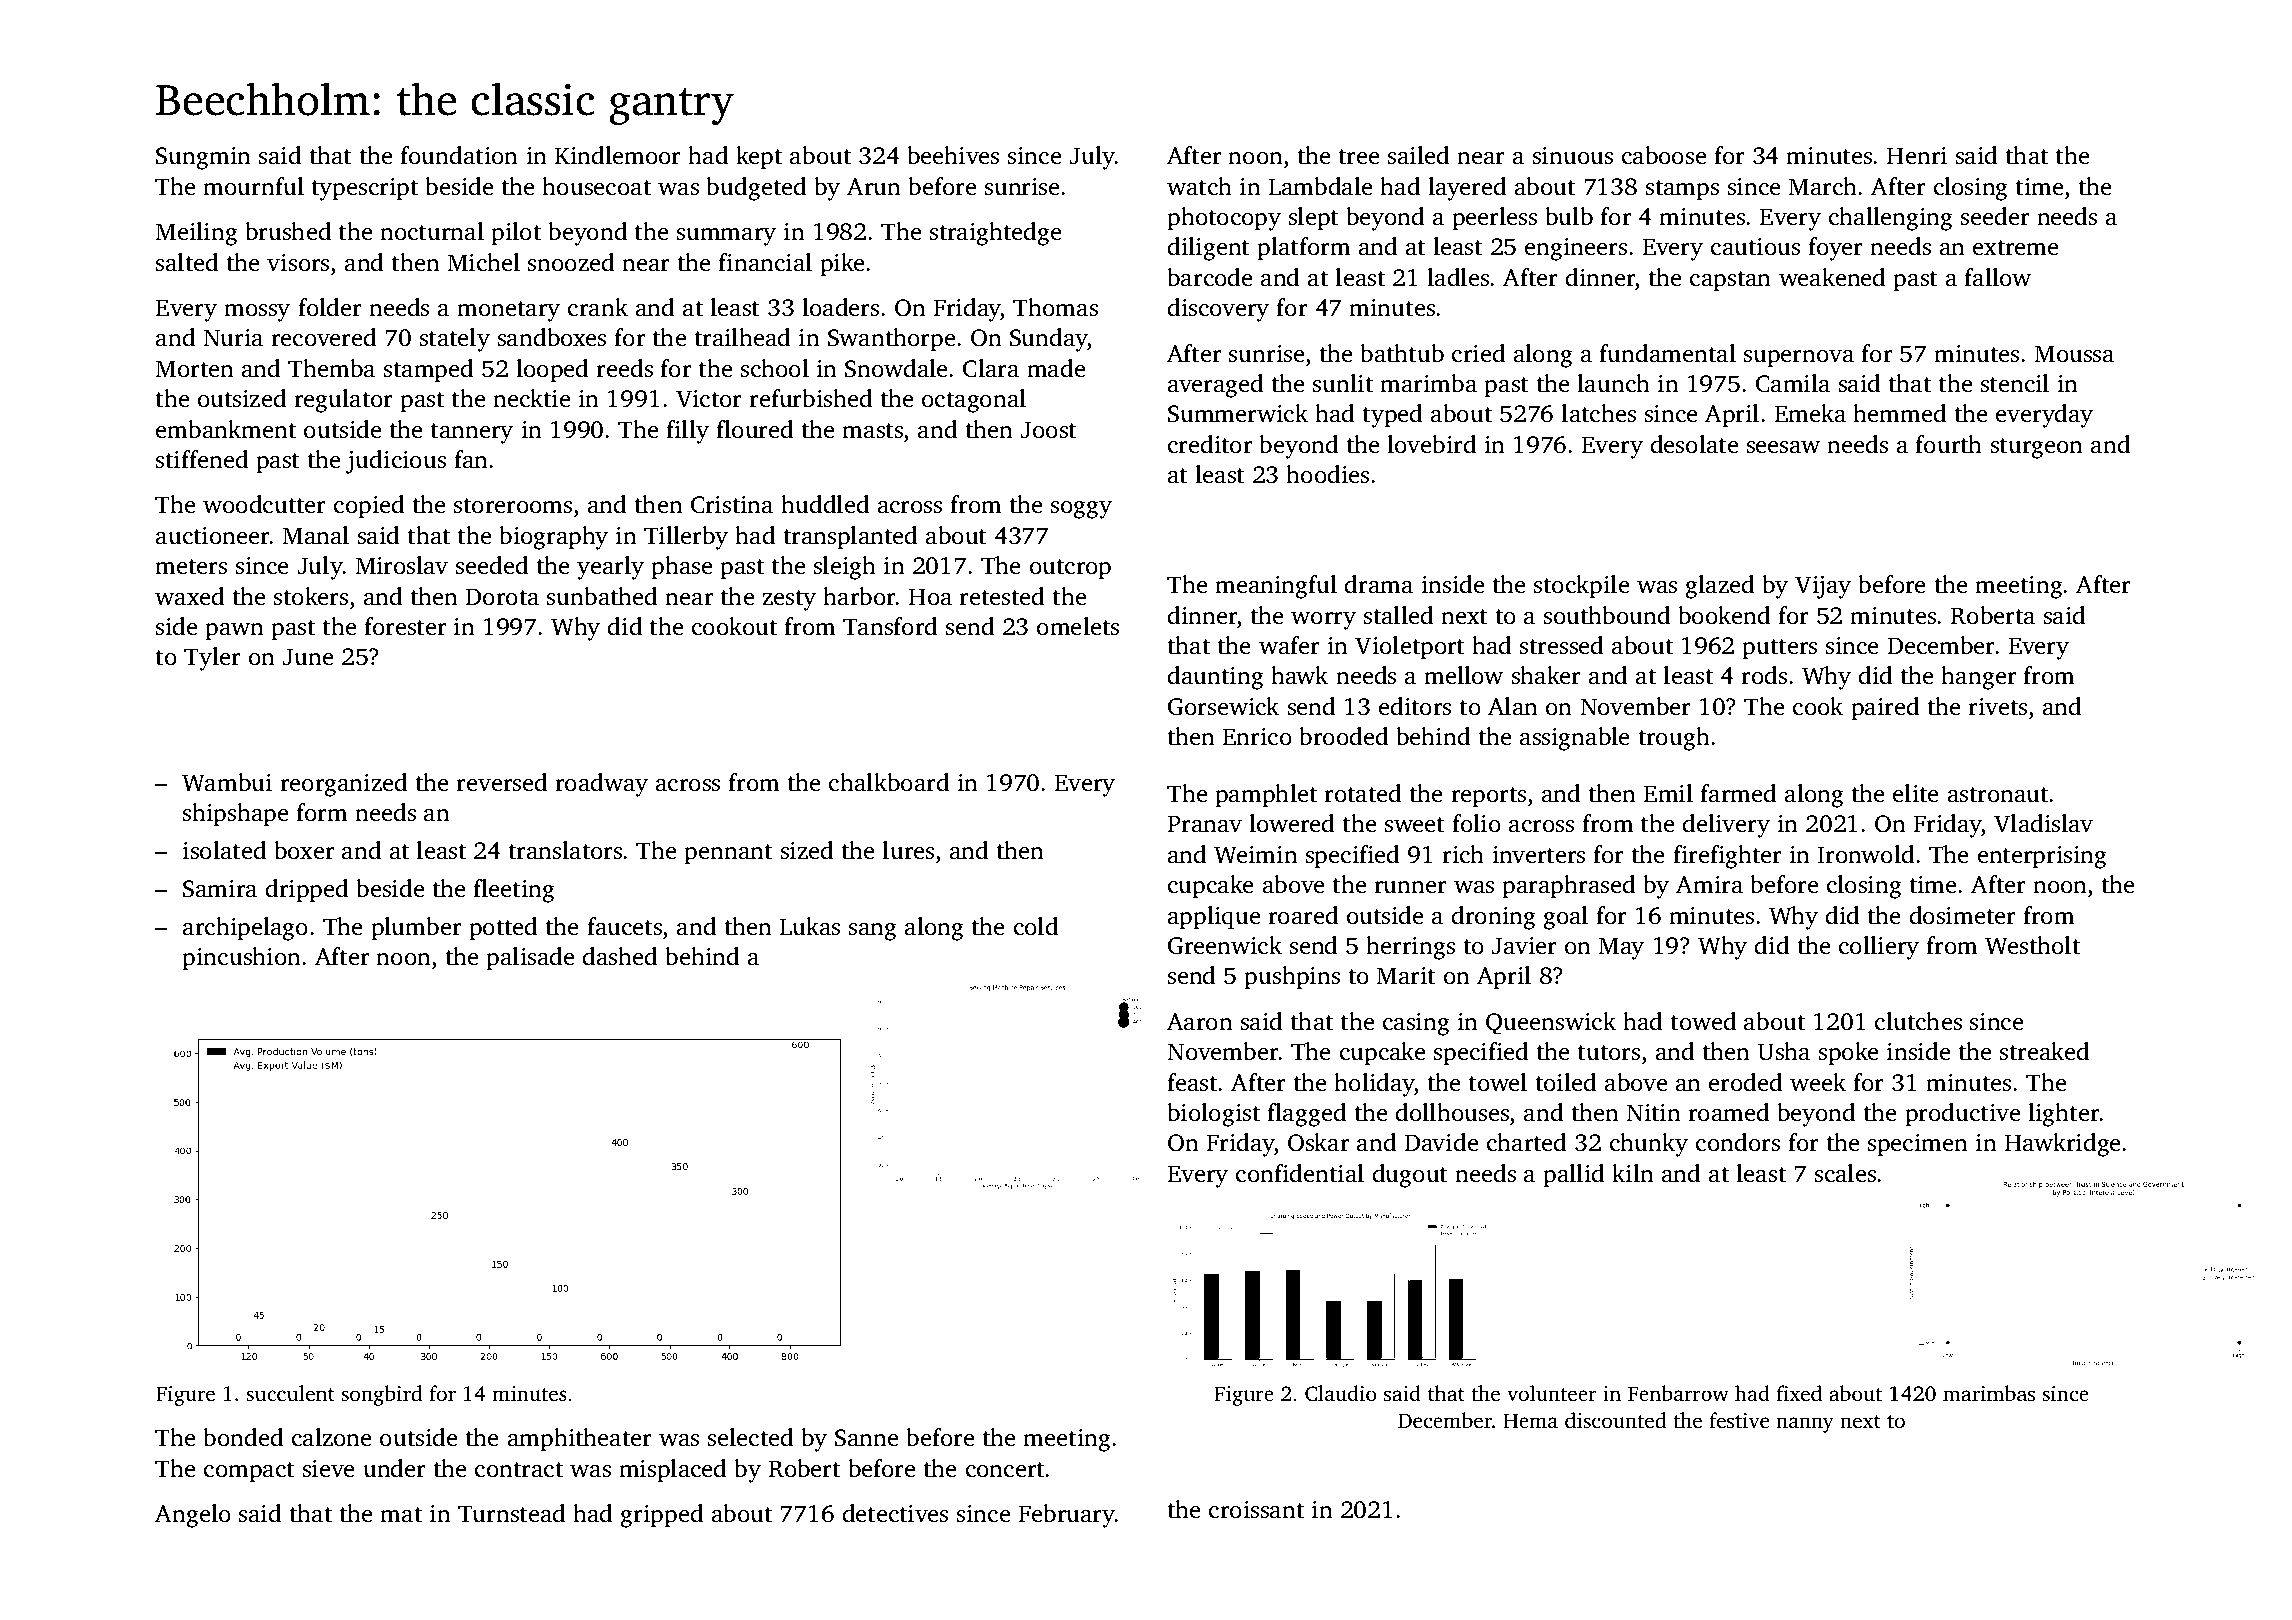  What do you see at coordinates (290, 1393) in the screenshot?
I see `succulent` at bounding box center [290, 1393].
